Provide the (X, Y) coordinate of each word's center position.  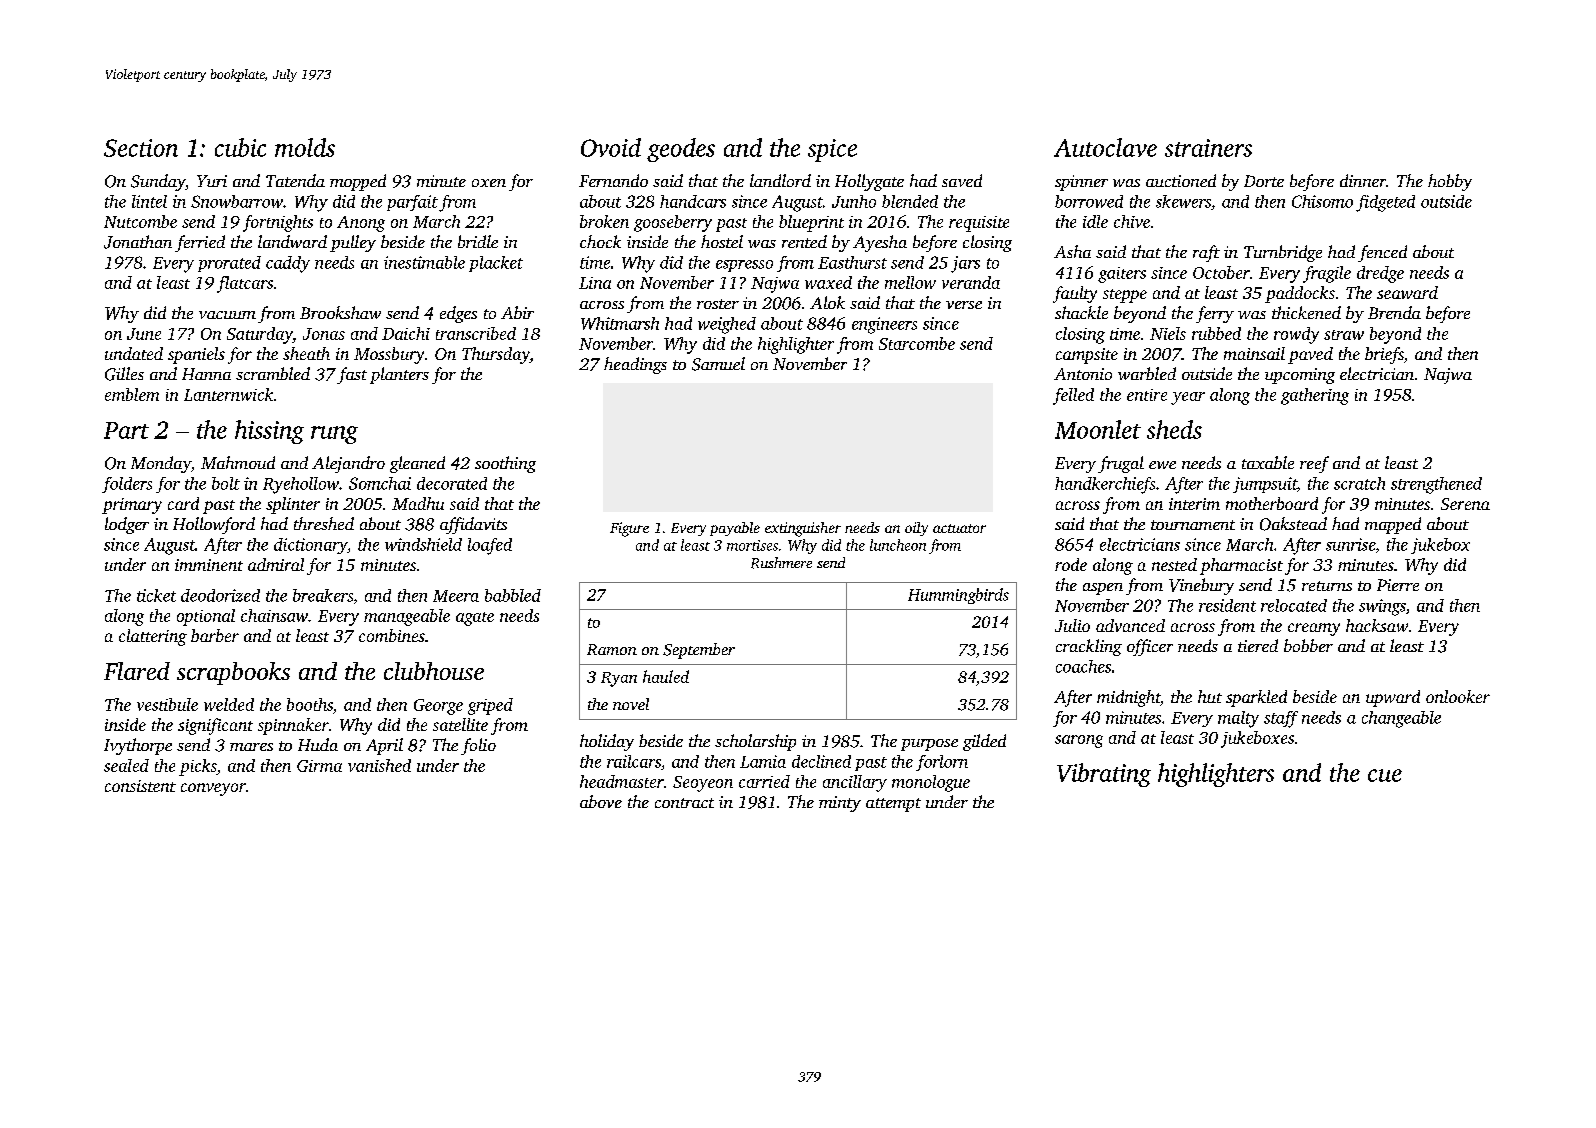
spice (832, 150)
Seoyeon (703, 784)
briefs (1384, 355)
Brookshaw (340, 312)
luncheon (898, 545)
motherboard (1272, 503)
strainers (1208, 148)
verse (964, 305)
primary (132, 506)
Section (141, 148)
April (384, 746)
